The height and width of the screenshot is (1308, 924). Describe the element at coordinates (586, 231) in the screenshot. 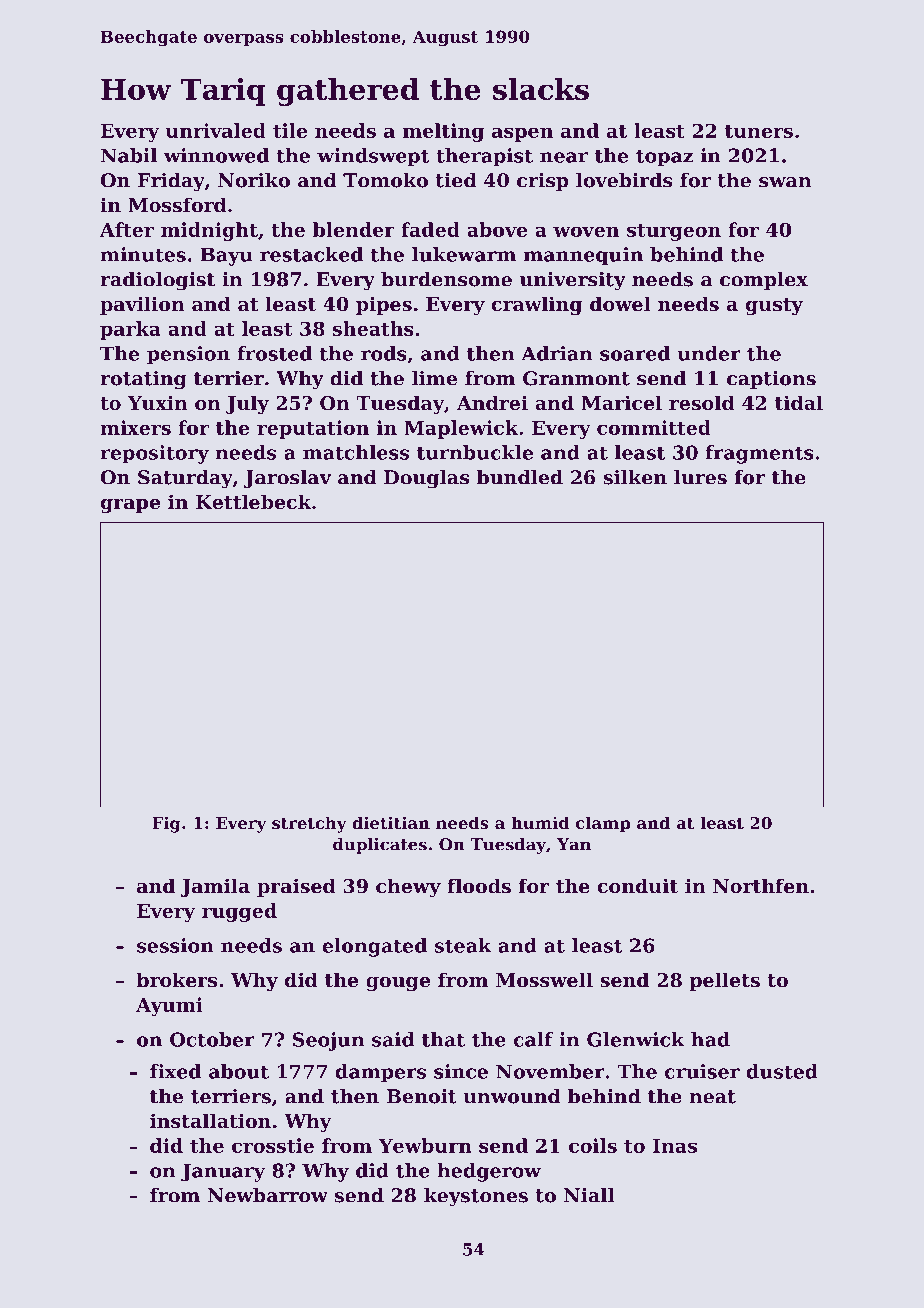

I see `woven` at that location.
